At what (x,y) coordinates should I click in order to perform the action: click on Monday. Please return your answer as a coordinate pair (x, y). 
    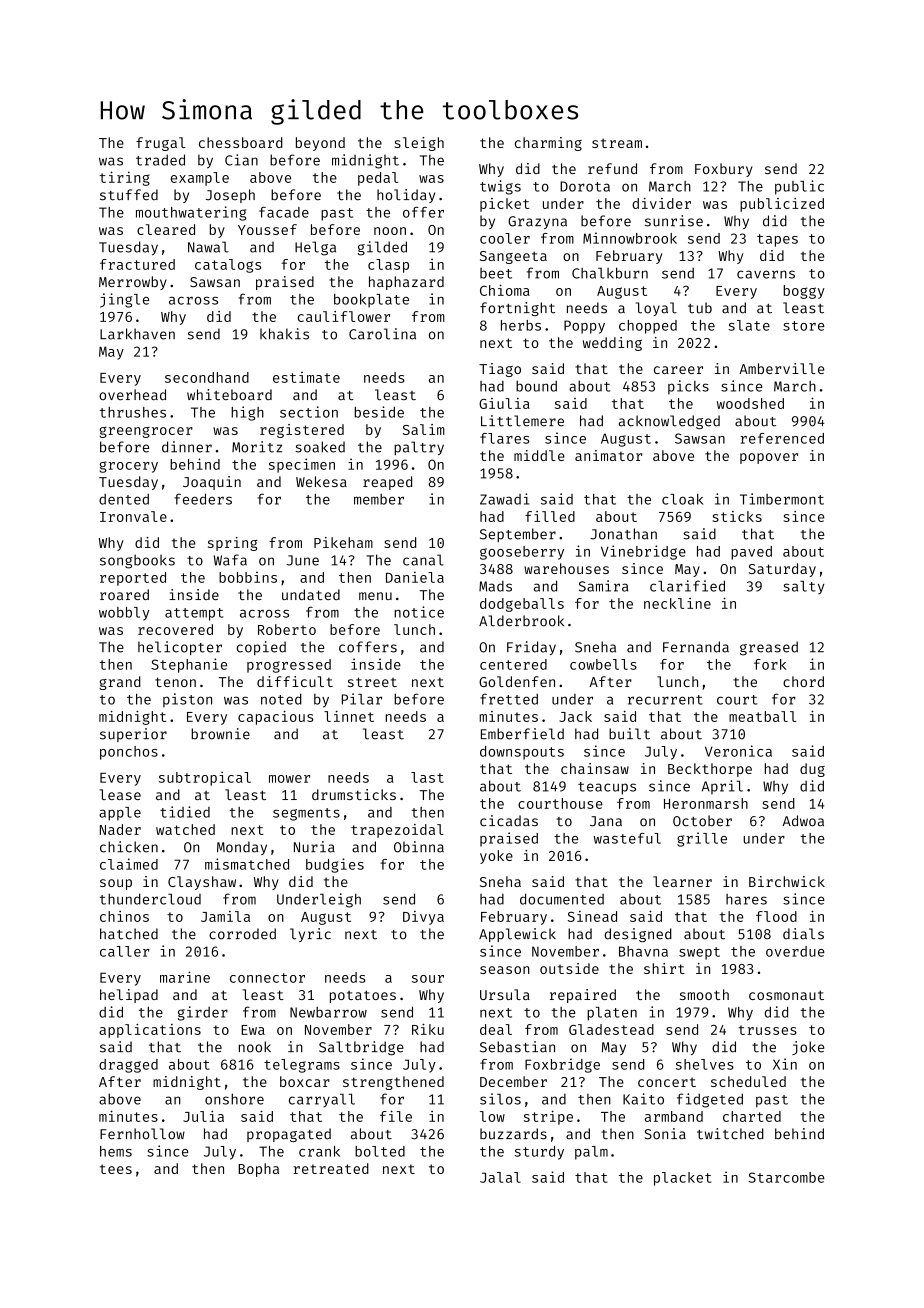
    Looking at the image, I should click on (242, 848).
